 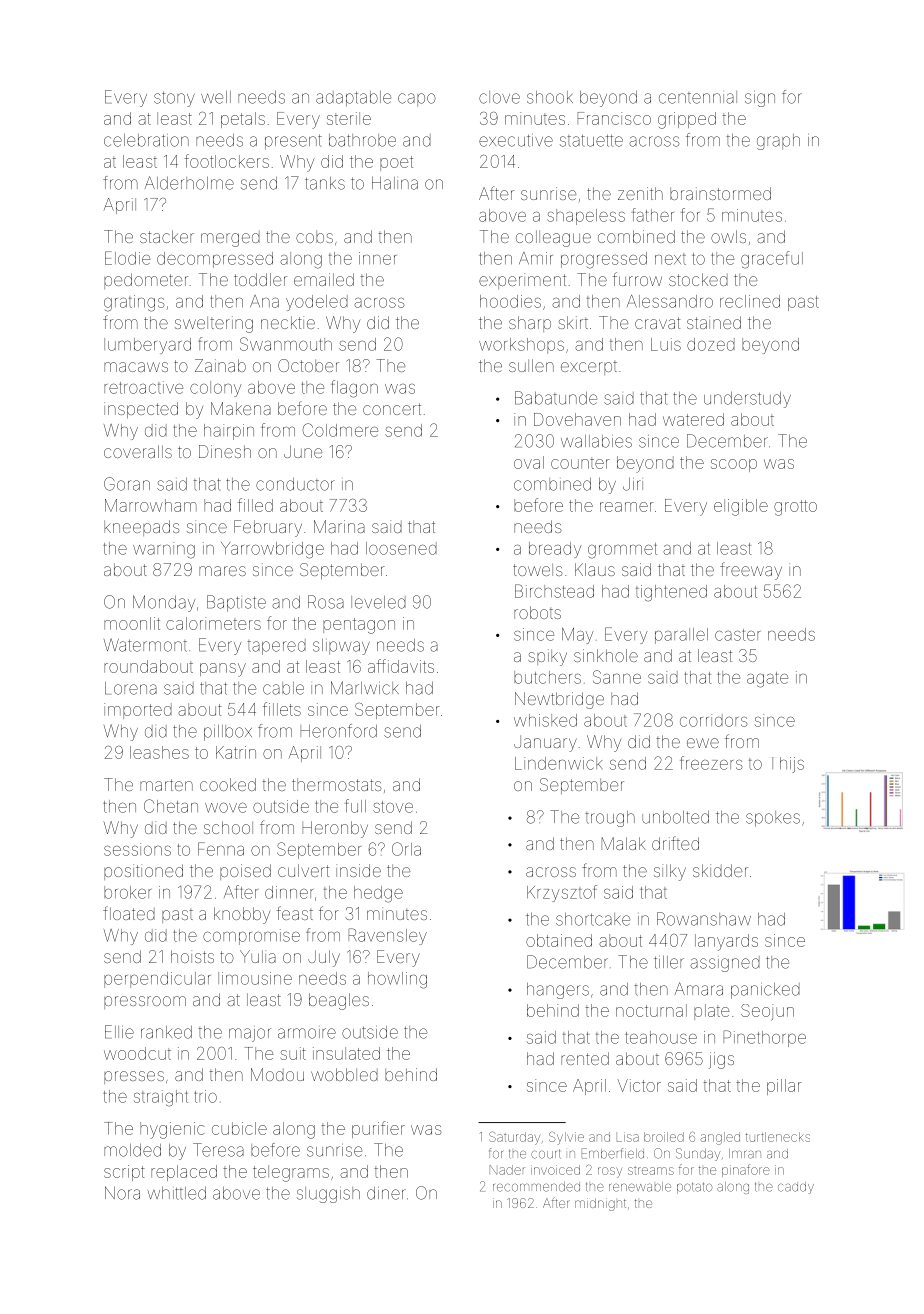 I want to click on ewe, so click(x=703, y=743).
